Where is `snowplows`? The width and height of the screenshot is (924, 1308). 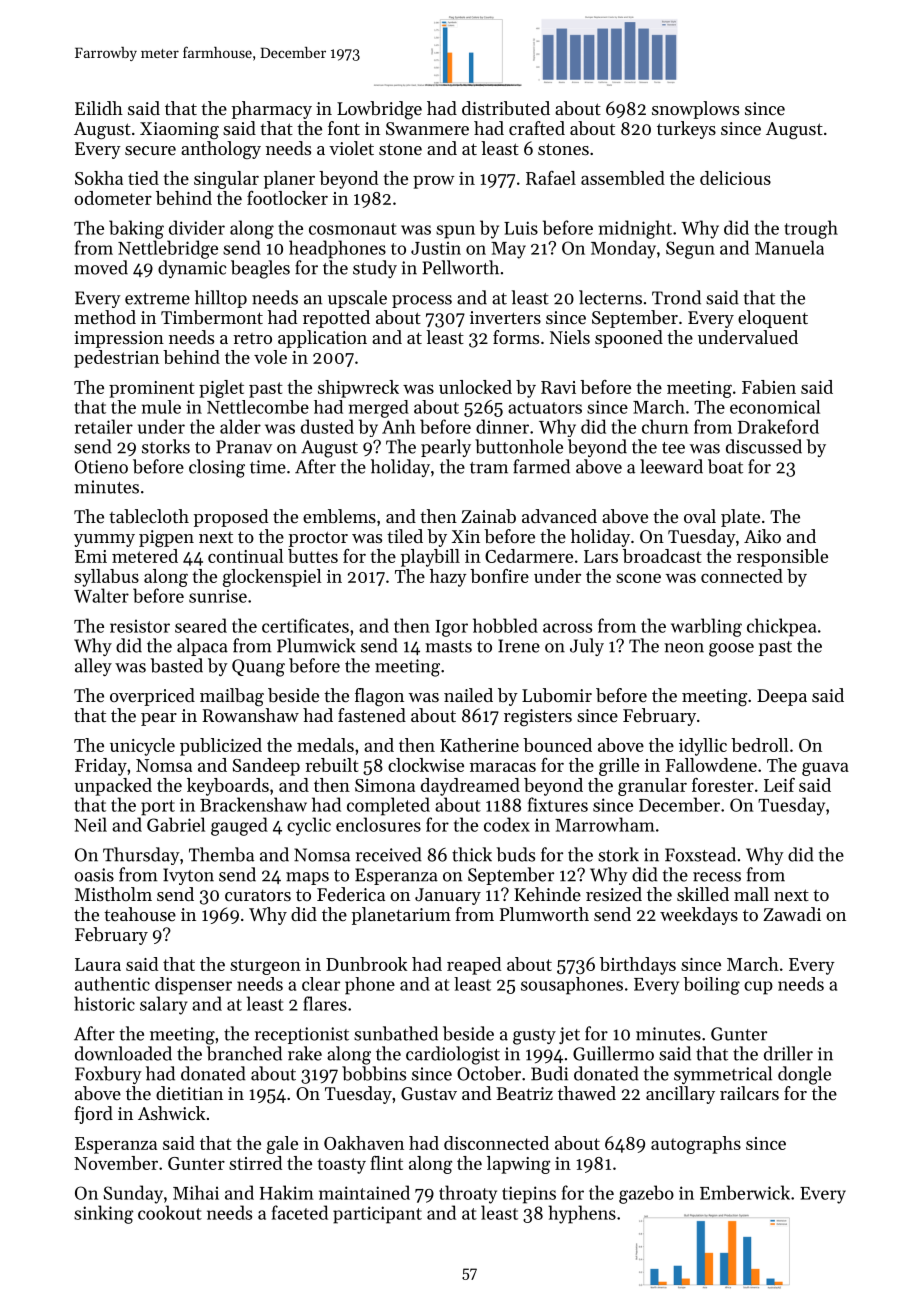
snowplows is located at coordinates (695, 110).
